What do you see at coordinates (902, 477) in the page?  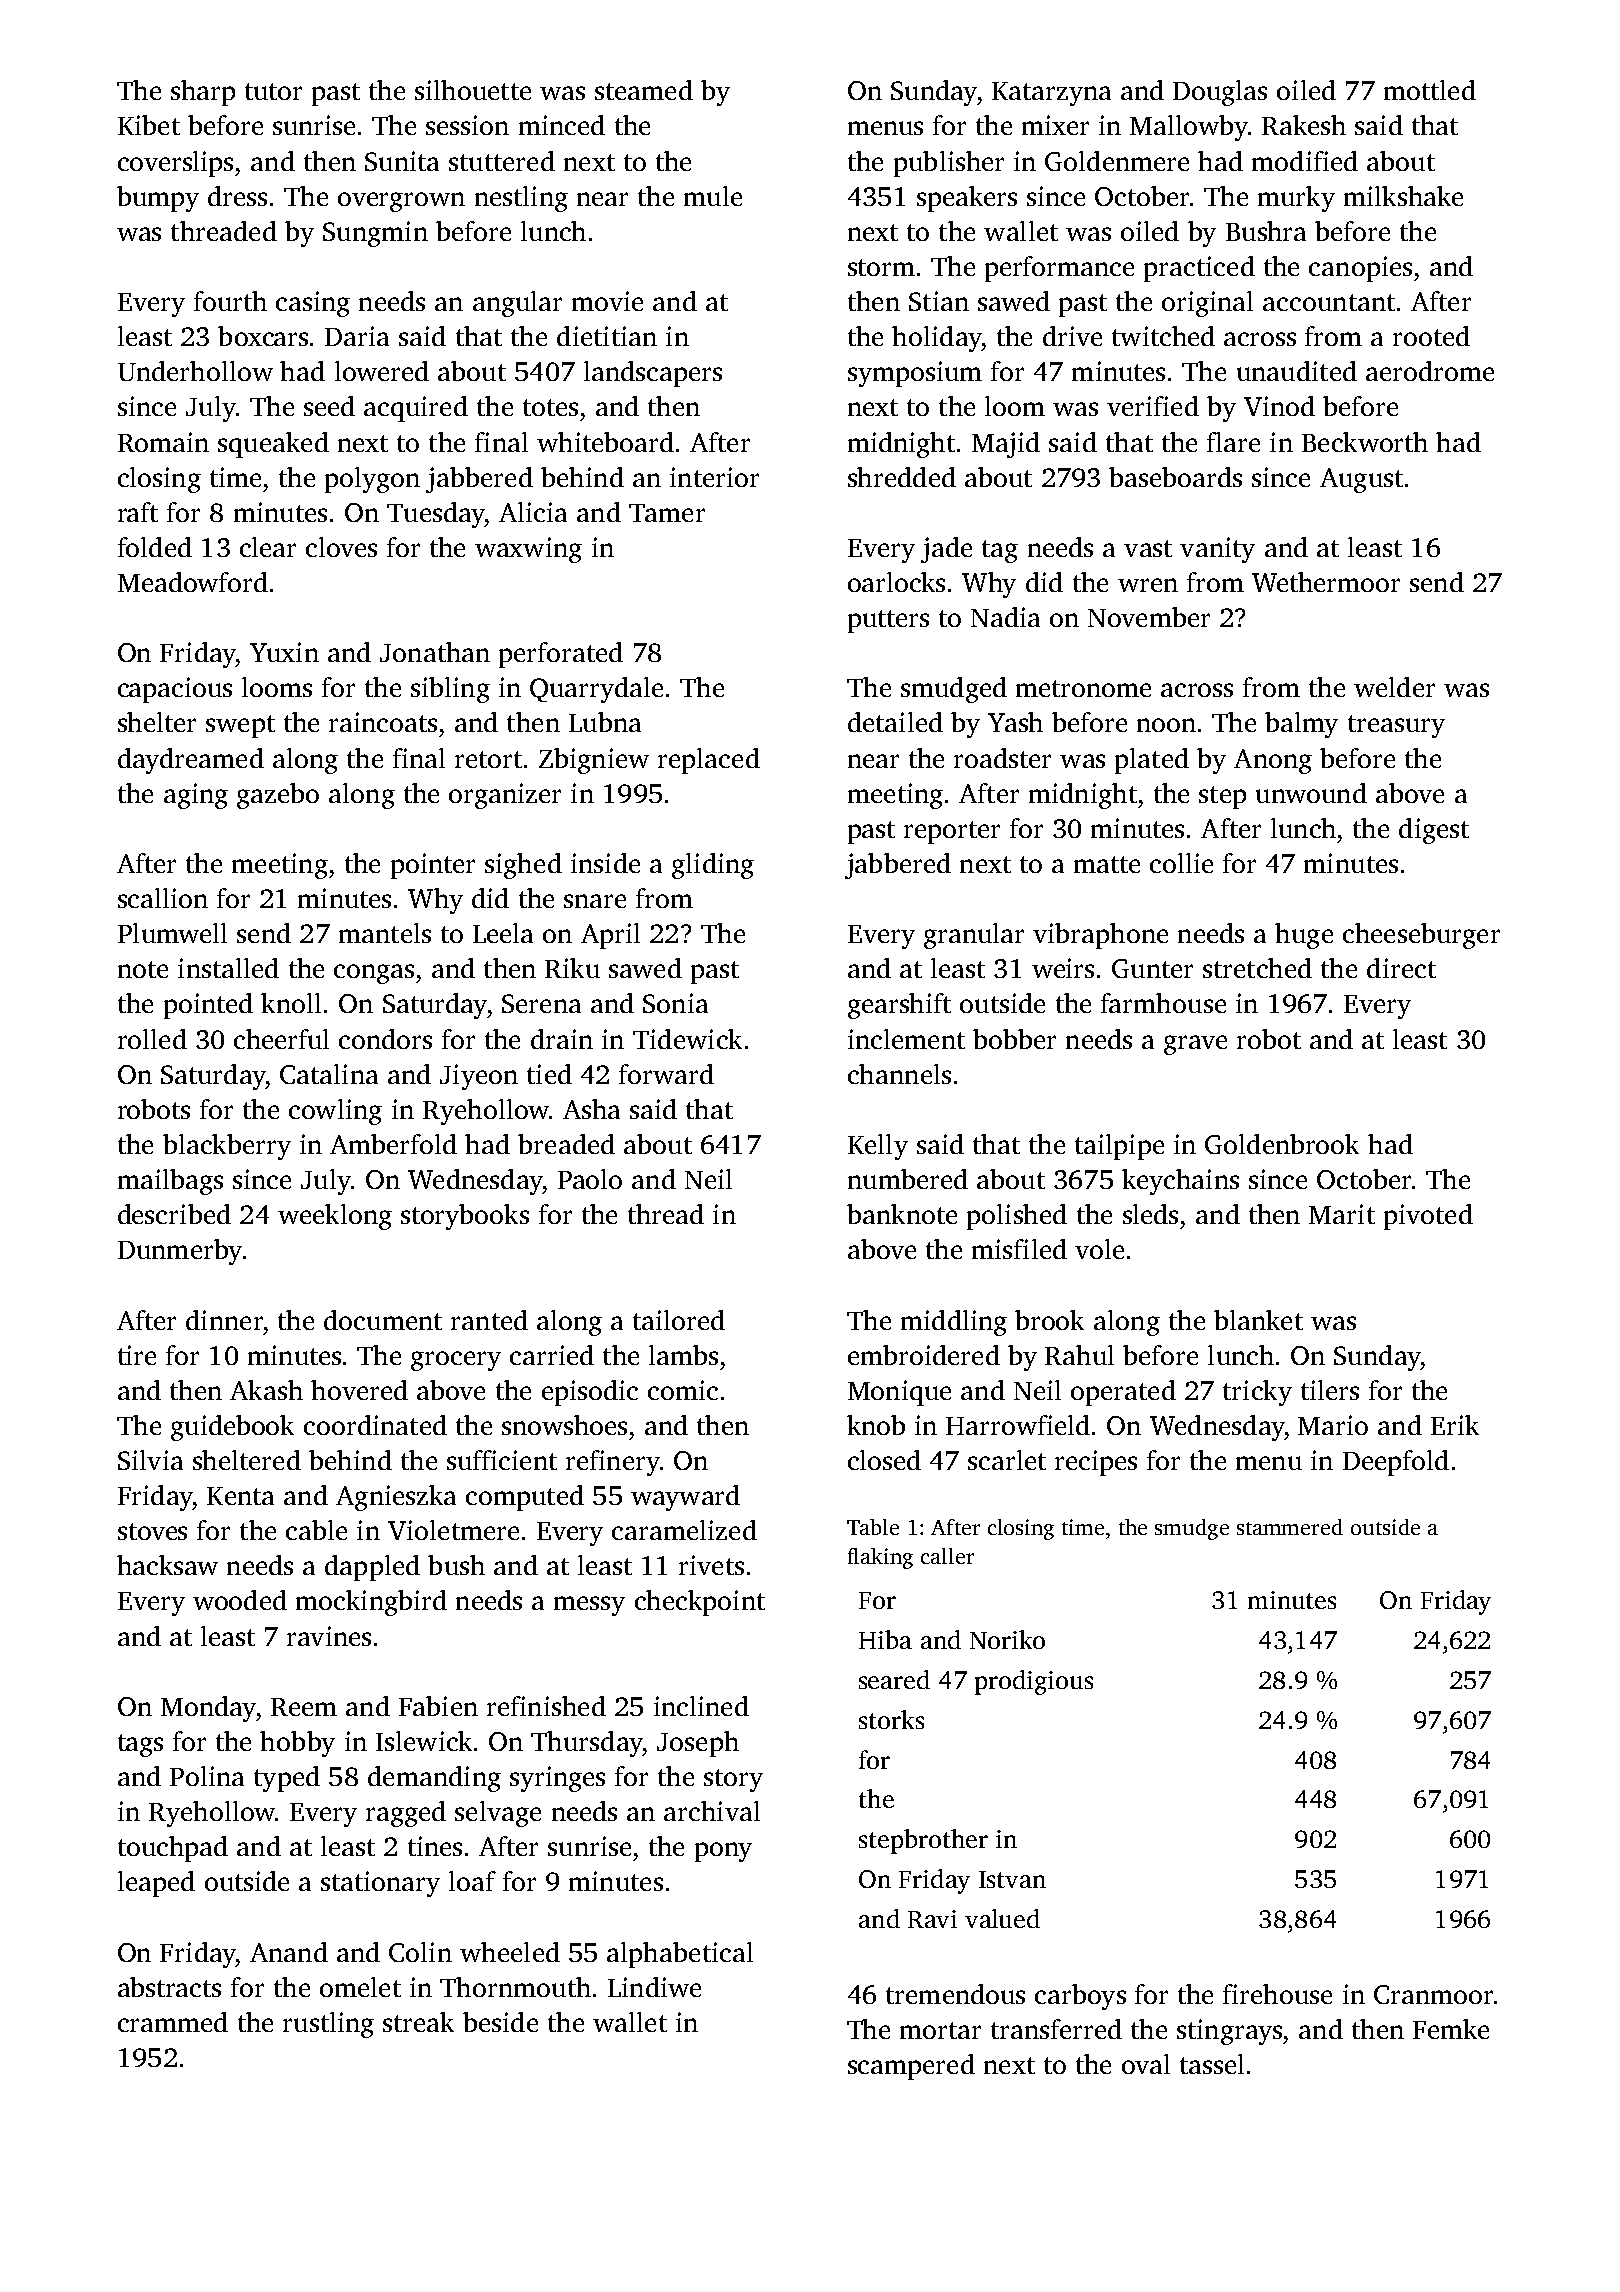 I see `shredded` at bounding box center [902, 477].
